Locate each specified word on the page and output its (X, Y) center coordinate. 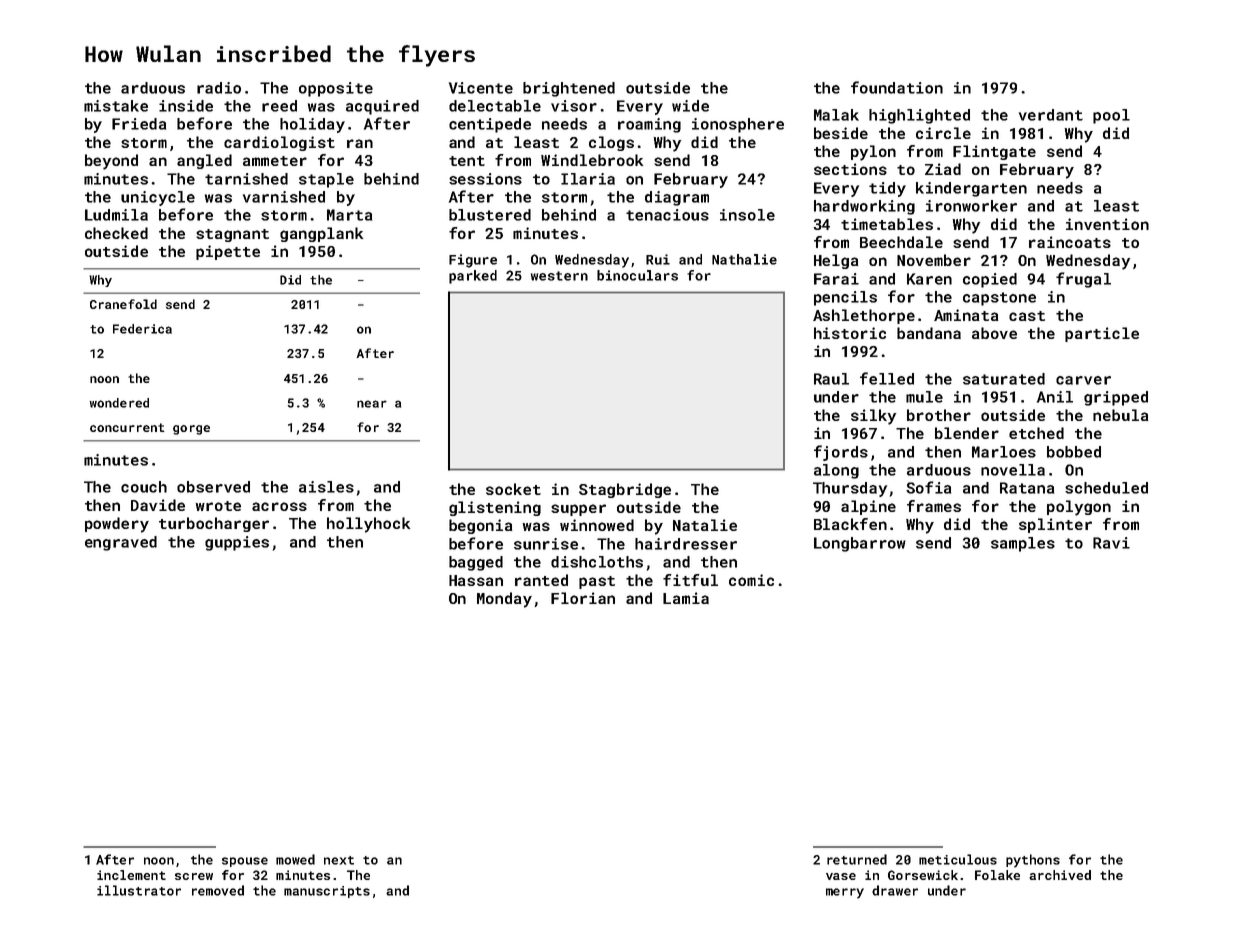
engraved (121, 543)
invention (1107, 224)
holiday (312, 125)
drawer (895, 890)
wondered (119, 403)
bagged (476, 563)
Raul (831, 379)
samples (1023, 544)
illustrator (139, 890)
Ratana (1027, 488)
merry (845, 893)
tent (467, 161)
